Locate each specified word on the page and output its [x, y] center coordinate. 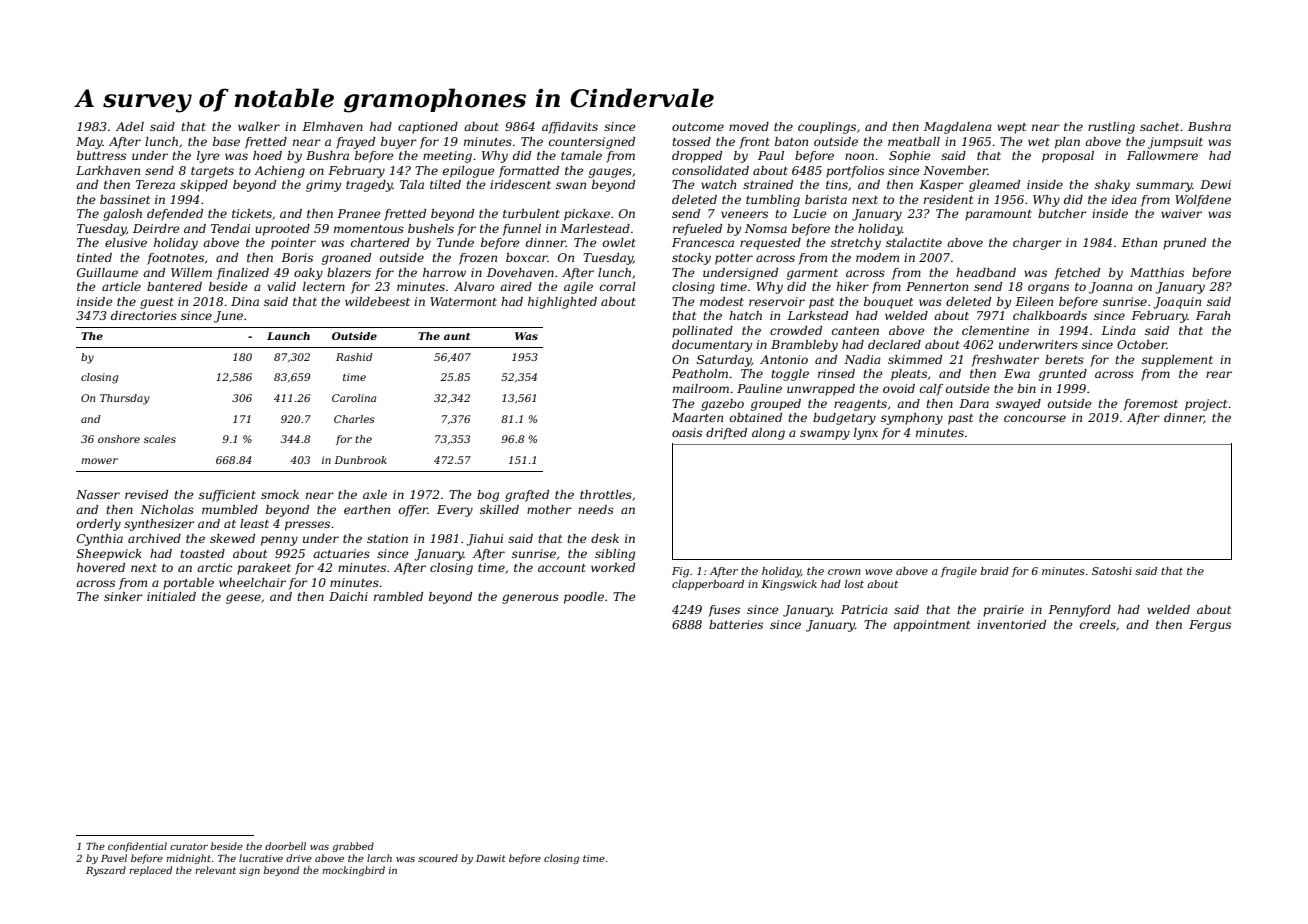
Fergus [1210, 626]
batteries [736, 624]
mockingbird [353, 871]
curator [189, 846]
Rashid [354, 357]
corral [618, 286]
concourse [1035, 418]
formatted [529, 172]
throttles [606, 494]
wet [1039, 142]
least [254, 523]
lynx [866, 434]
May [89, 143]
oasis [687, 432]
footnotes [175, 259]
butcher [1062, 213]
